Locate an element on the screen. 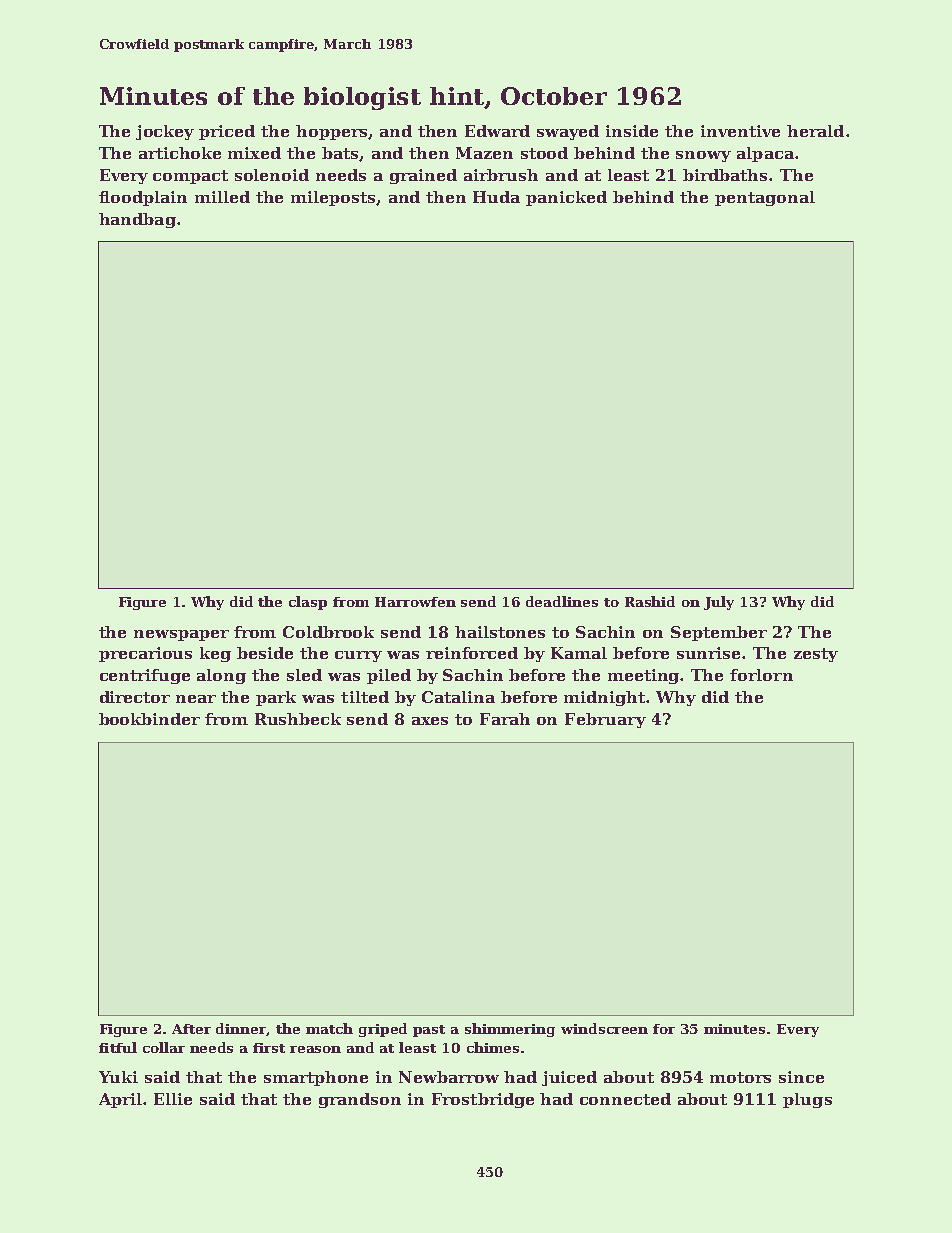 The height and width of the screenshot is (1233, 952). pentagonal is located at coordinates (765, 198).
